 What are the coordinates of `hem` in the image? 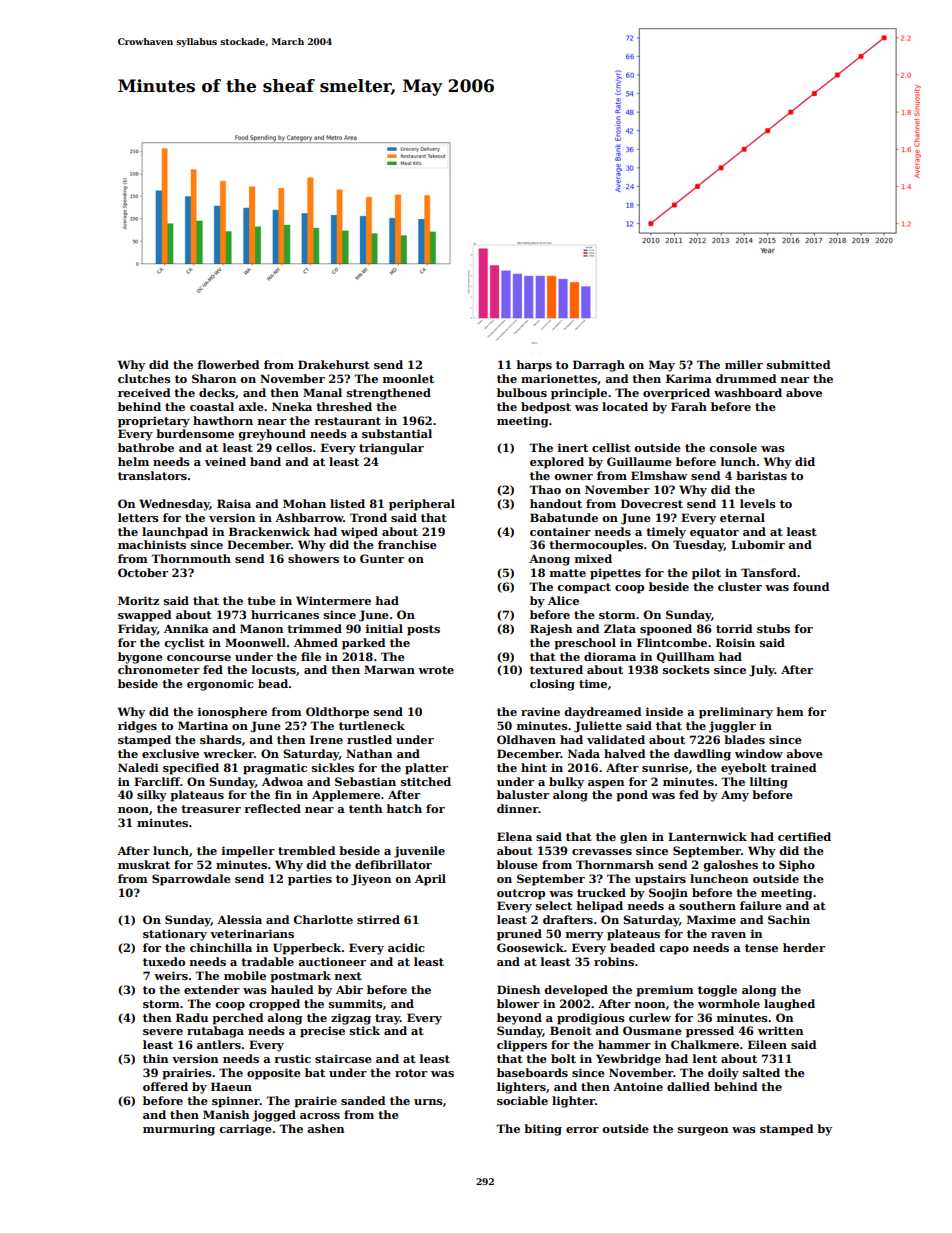 It's located at (790, 711).
